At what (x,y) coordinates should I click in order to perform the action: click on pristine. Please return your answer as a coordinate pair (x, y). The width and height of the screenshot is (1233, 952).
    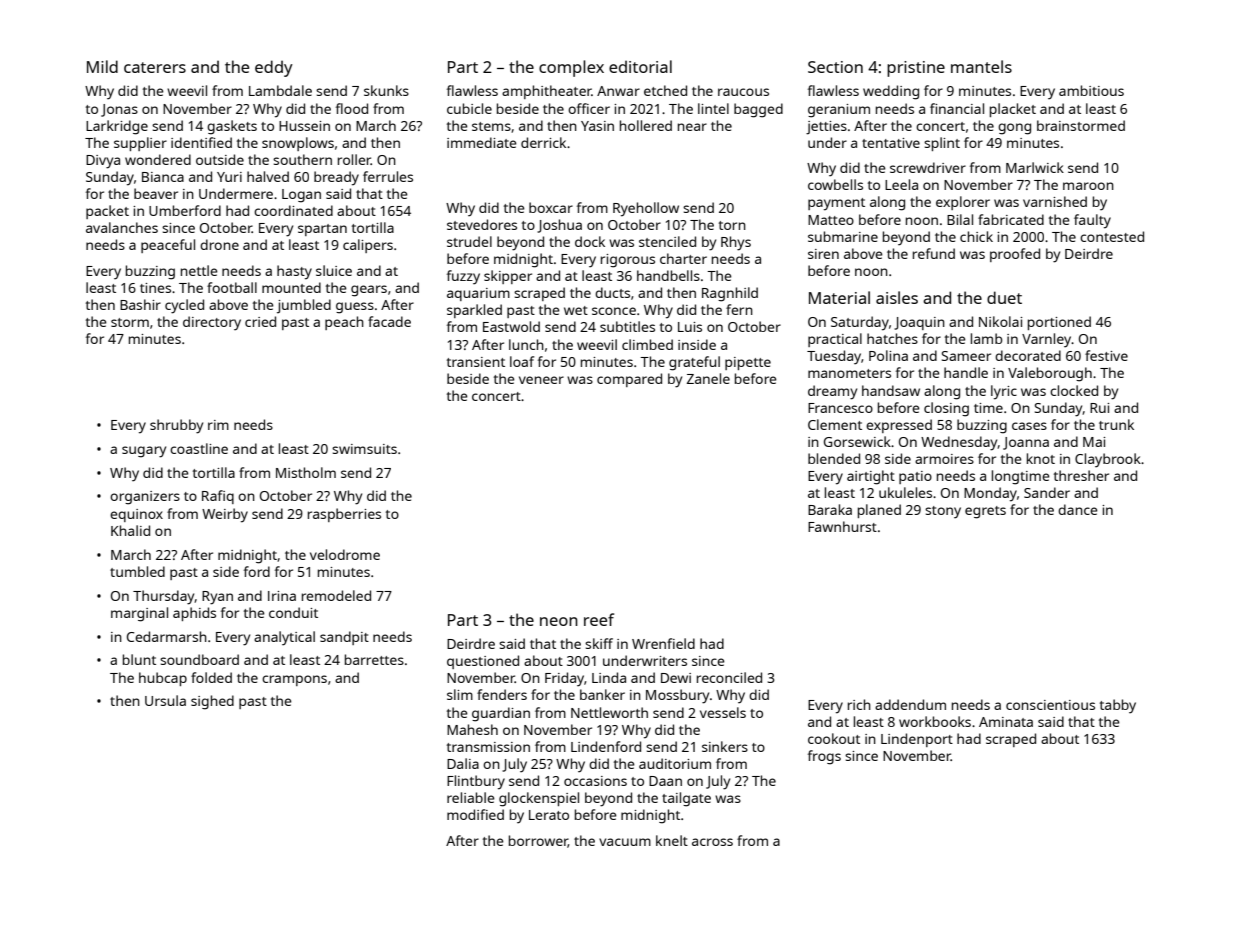
    Looking at the image, I should click on (916, 69).
